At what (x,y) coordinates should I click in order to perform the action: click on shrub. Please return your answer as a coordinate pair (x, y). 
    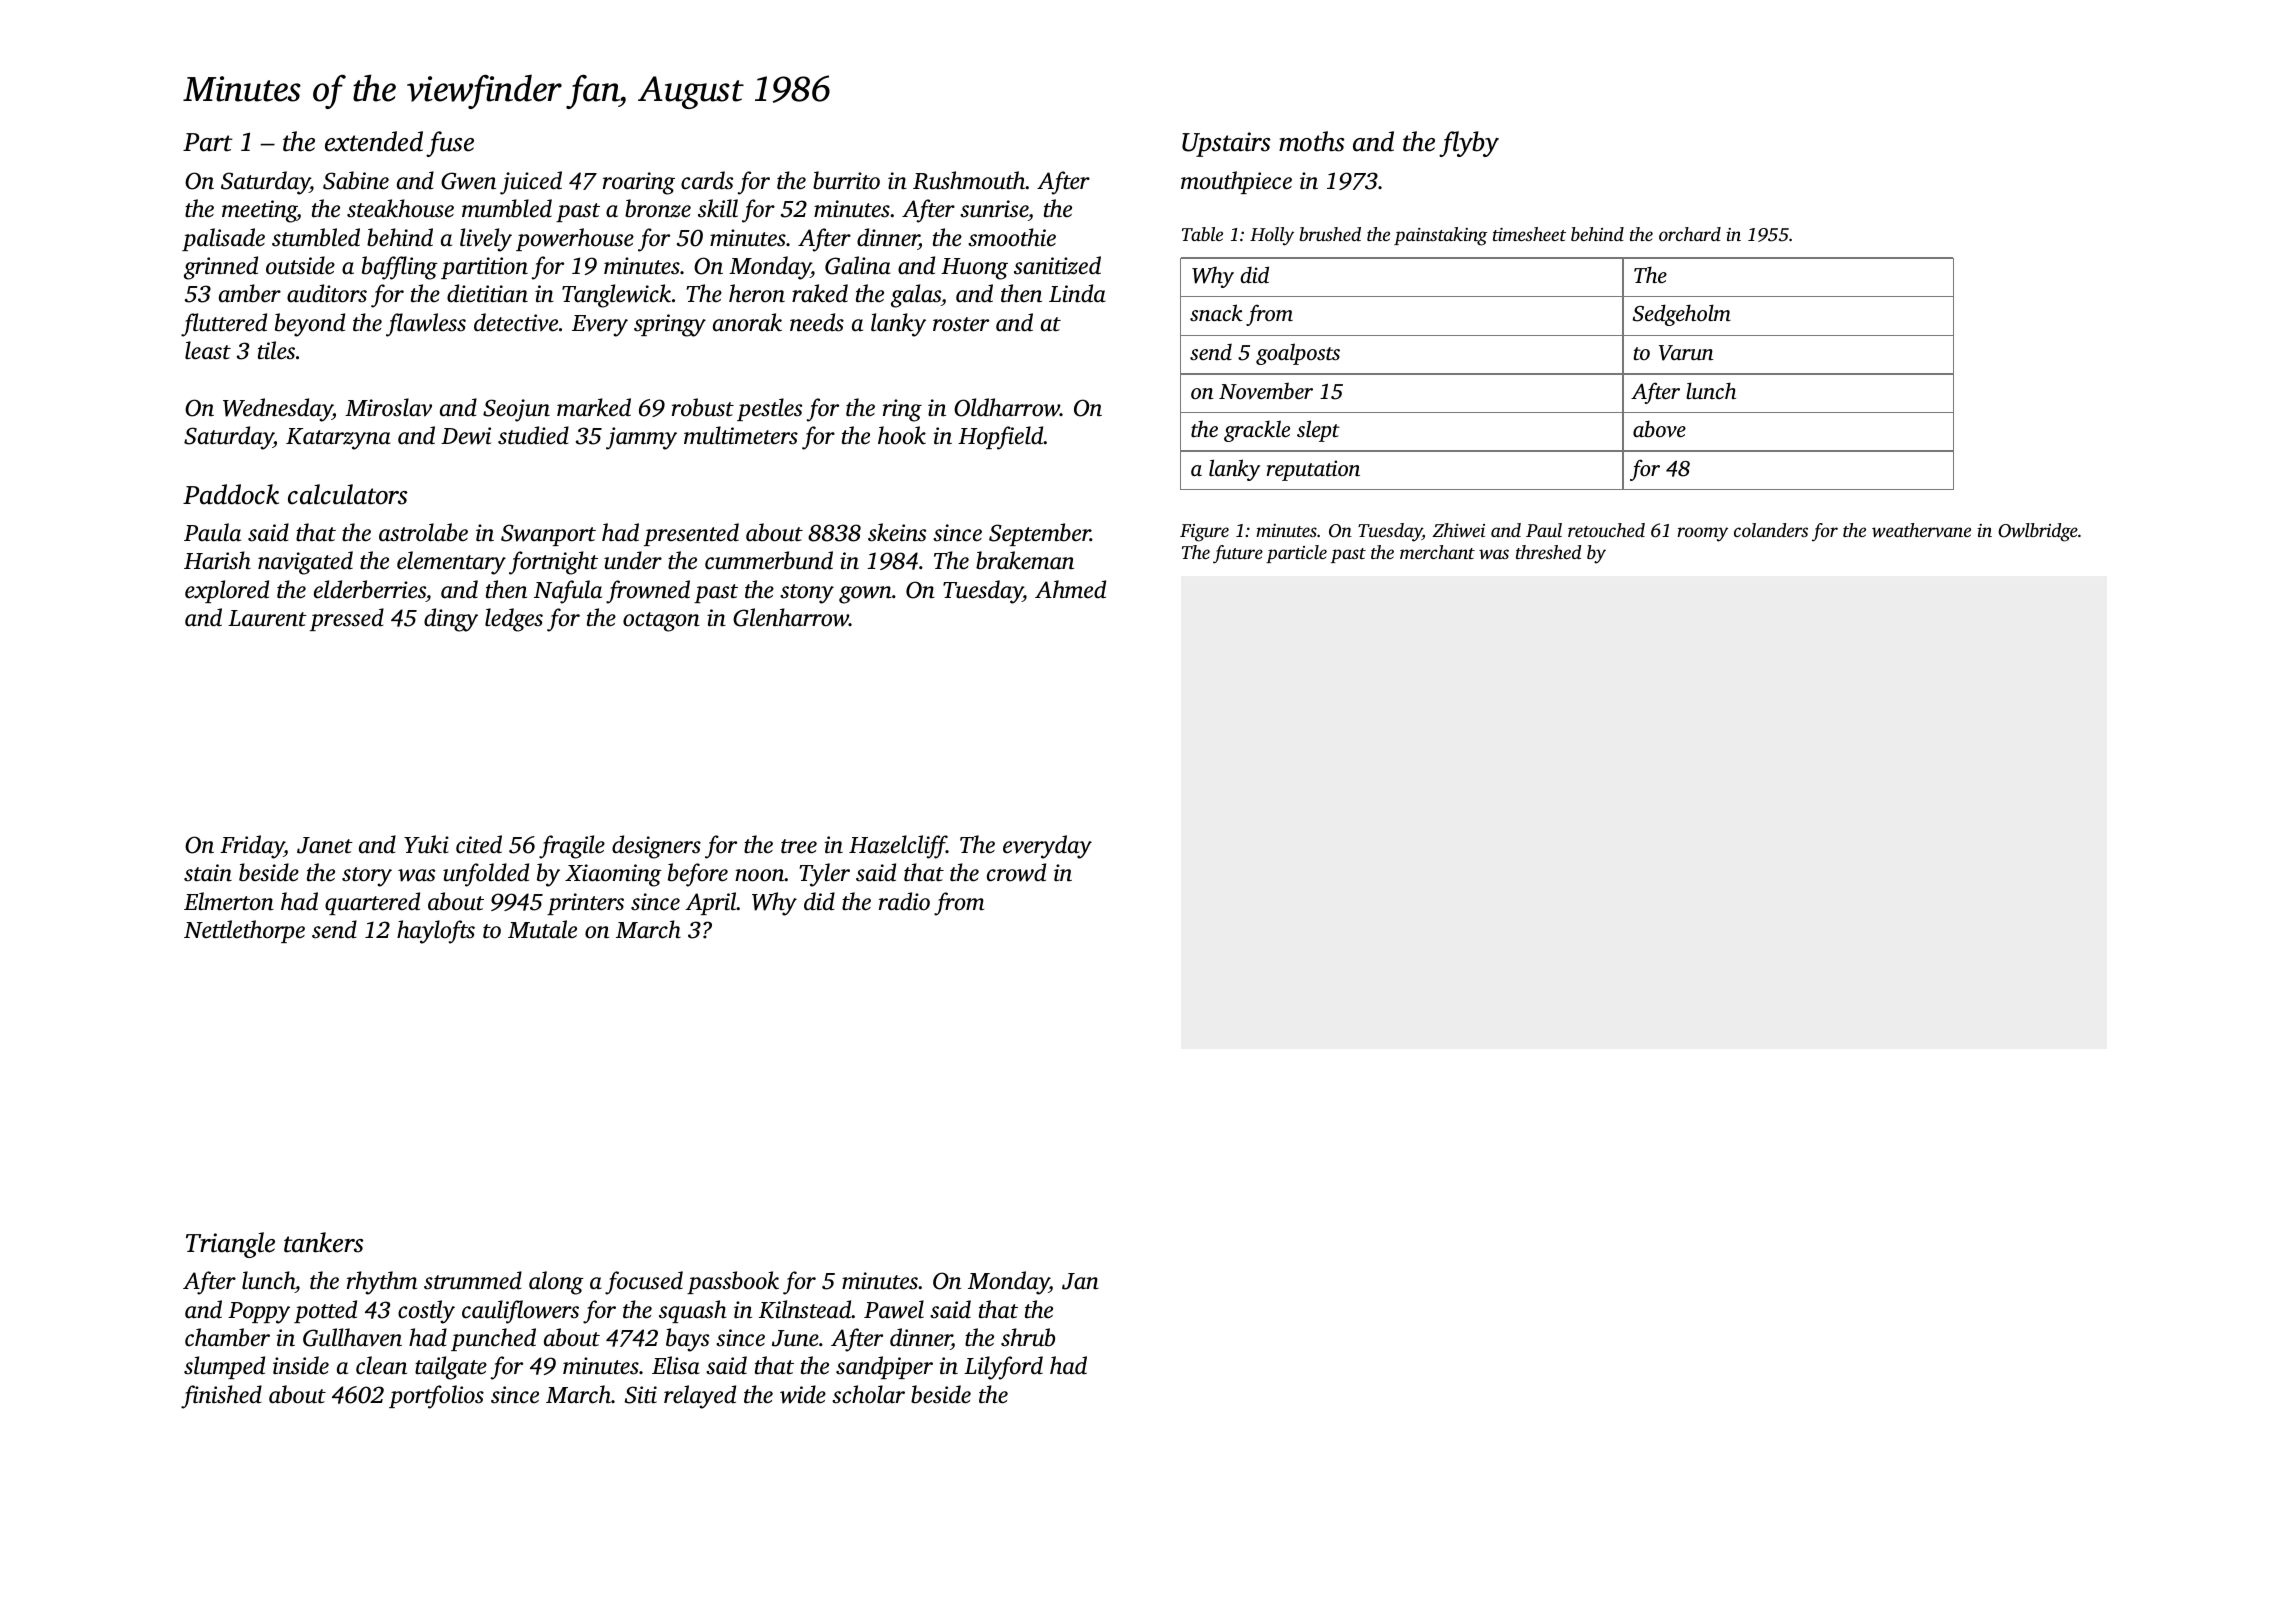
    Looking at the image, I should click on (1028, 1337).
